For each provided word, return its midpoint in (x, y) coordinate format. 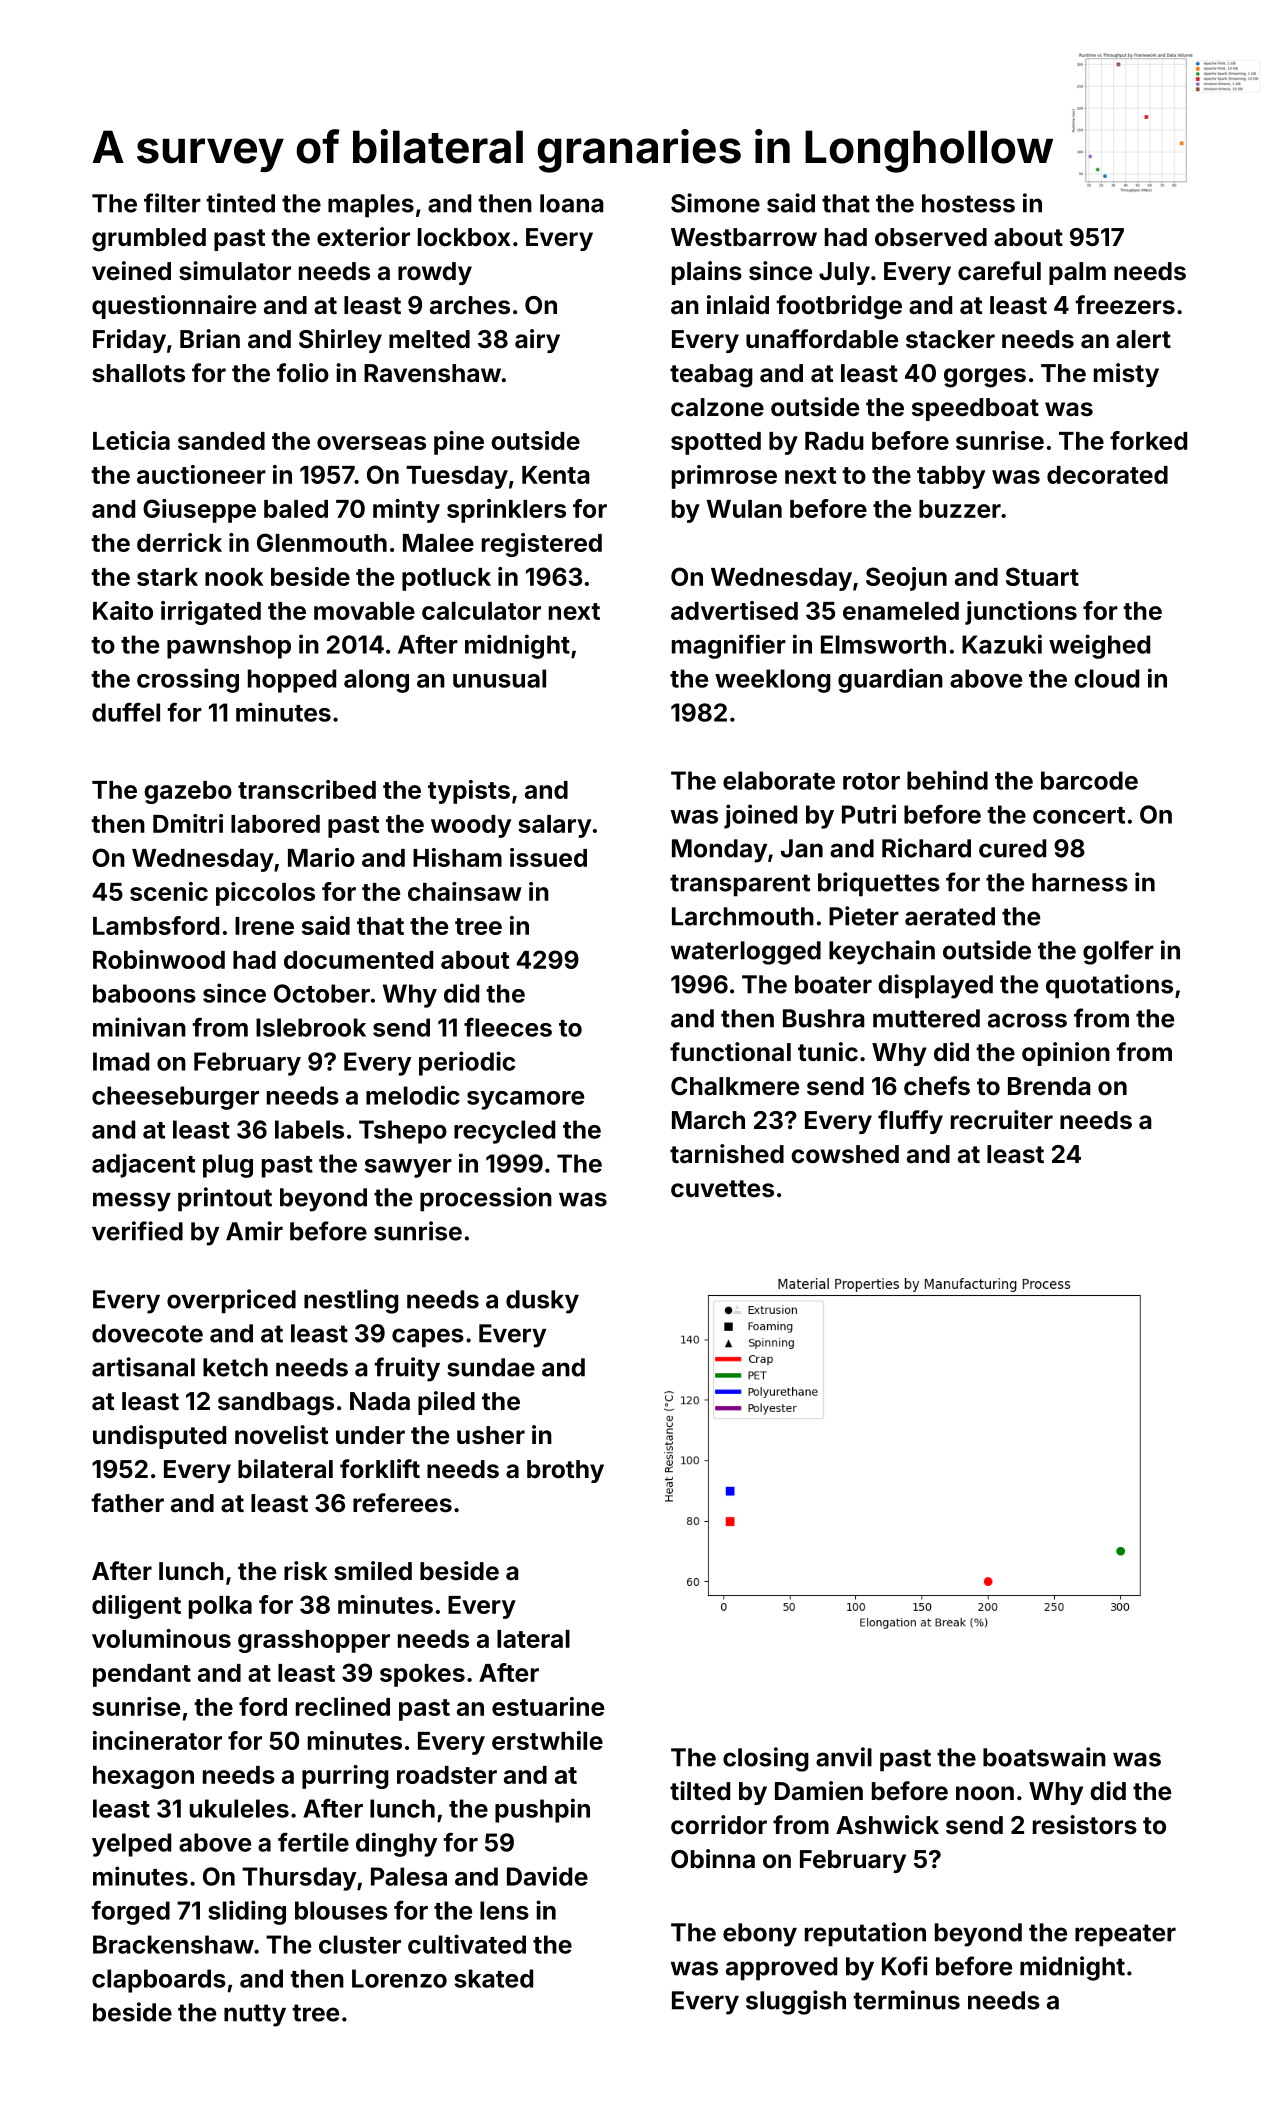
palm (1077, 273)
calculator (481, 611)
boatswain (1044, 1757)
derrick (179, 542)
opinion (1066, 1054)
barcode (1089, 780)
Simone (715, 203)
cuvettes (722, 1189)
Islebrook (311, 1027)
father (127, 1503)
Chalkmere (735, 1086)
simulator (235, 271)
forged (130, 1913)
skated (493, 1978)
